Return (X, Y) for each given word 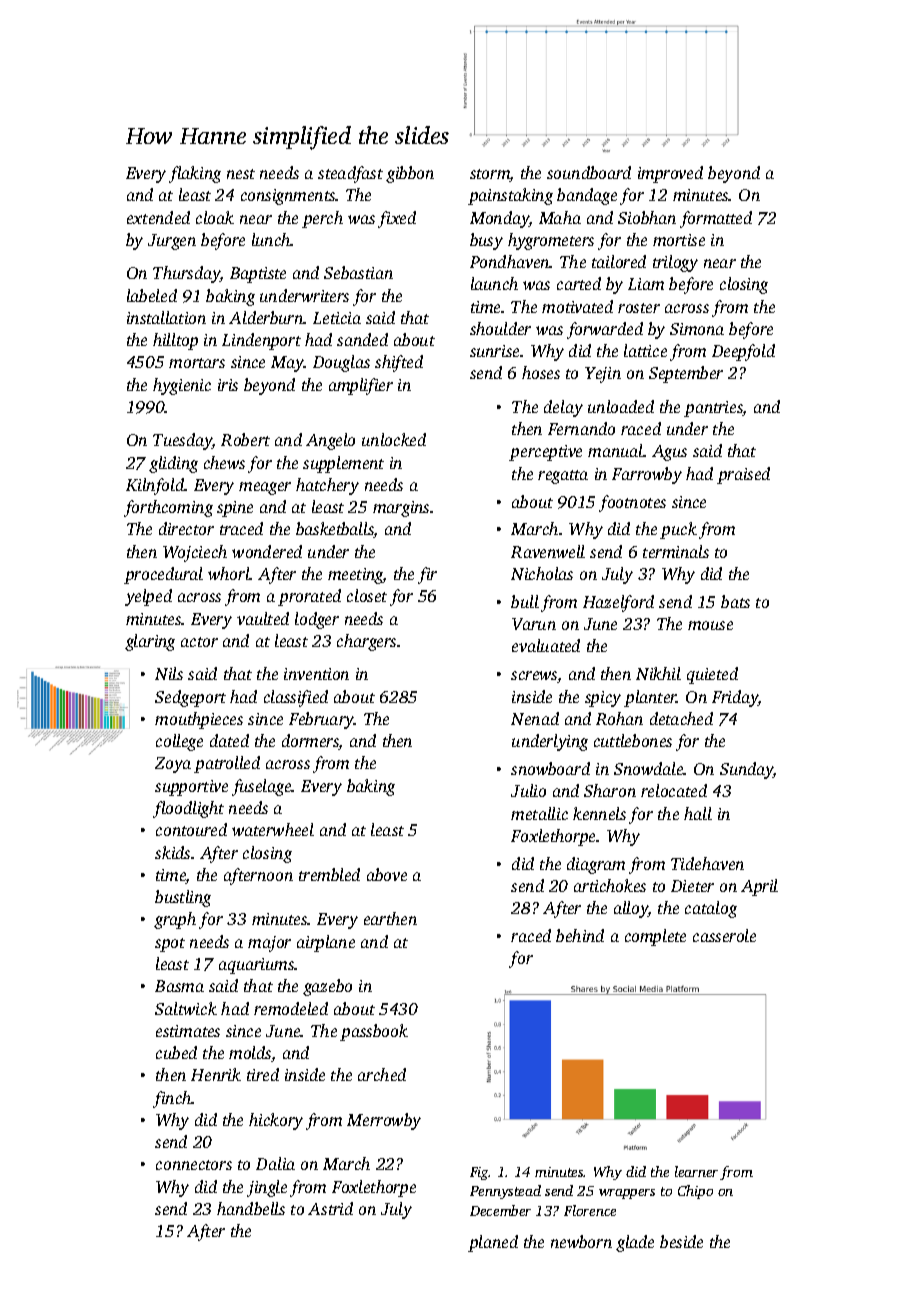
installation (166, 317)
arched (382, 1074)
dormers (310, 742)
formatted (716, 219)
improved (670, 174)
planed (493, 1243)
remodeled (291, 1008)
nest (241, 174)
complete (655, 937)
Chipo (695, 1192)
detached (681, 718)
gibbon (410, 174)
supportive (191, 788)
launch (494, 283)
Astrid (330, 1208)
